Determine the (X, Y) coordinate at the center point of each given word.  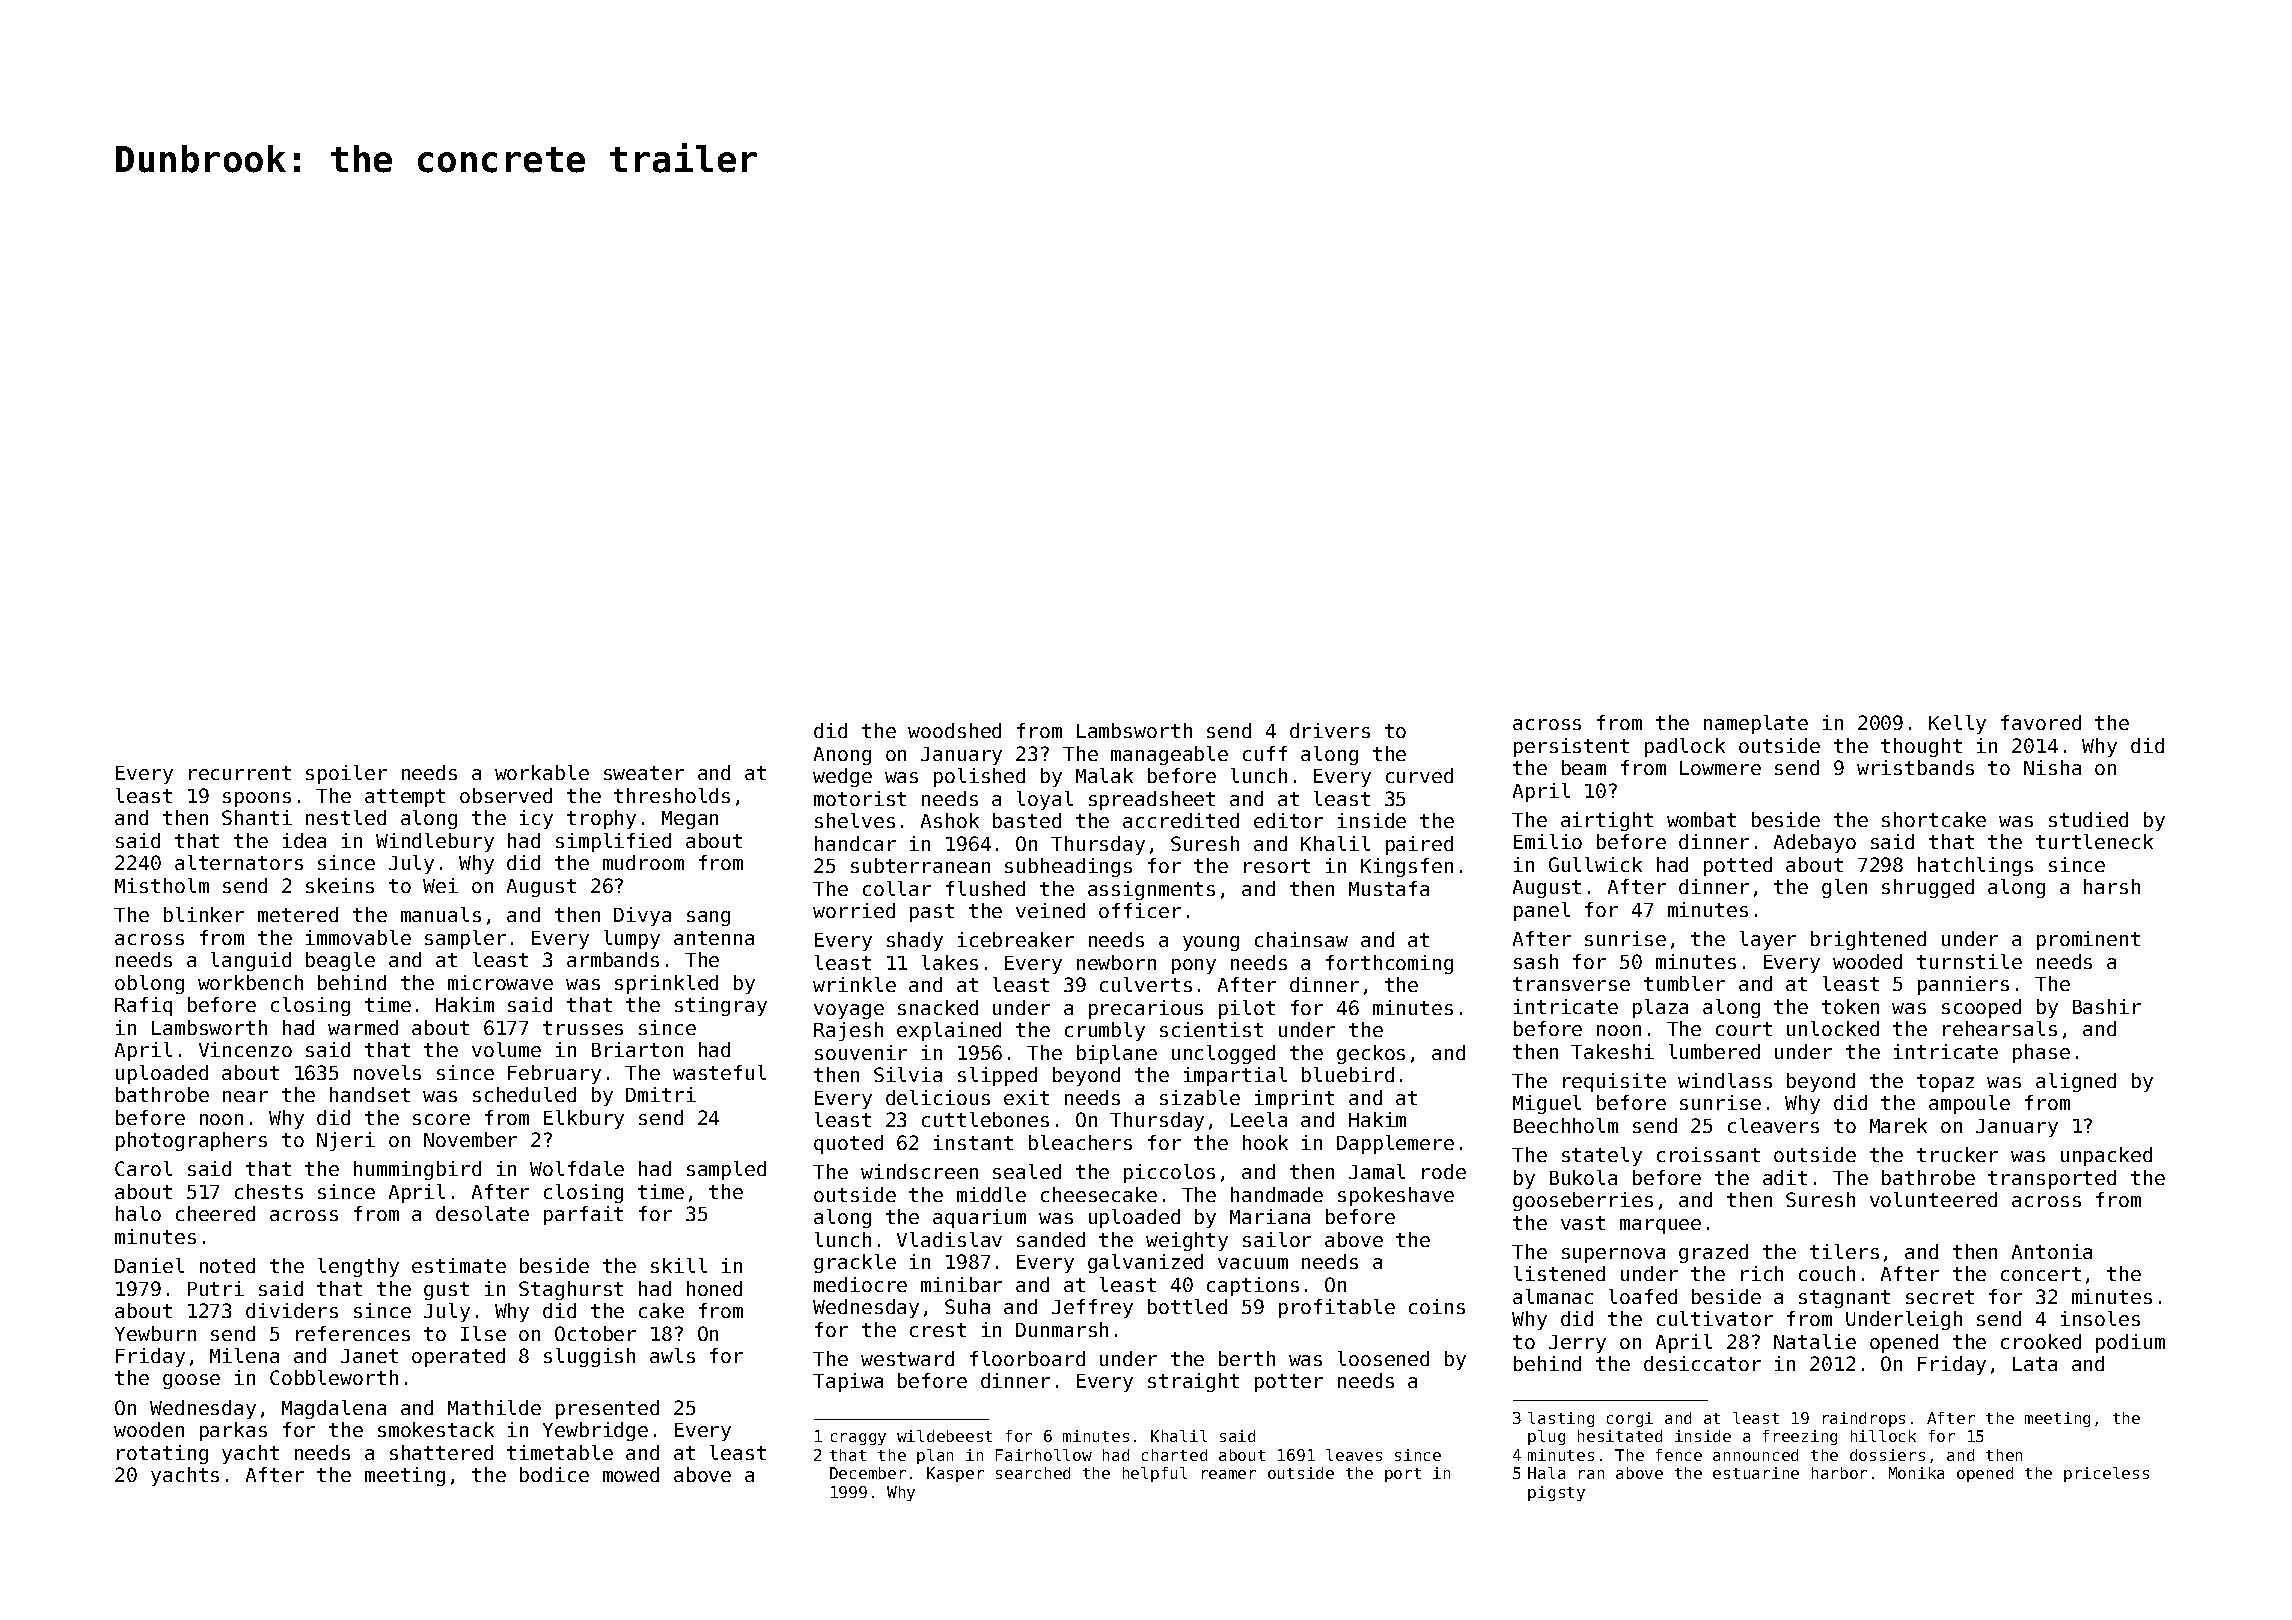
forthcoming (1389, 964)
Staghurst (571, 1290)
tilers (1844, 1251)
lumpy (632, 939)
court (1744, 1029)
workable (542, 772)
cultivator (1715, 1318)
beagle (340, 961)
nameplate (1756, 724)
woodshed (954, 730)
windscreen (919, 1171)
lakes (950, 962)
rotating (162, 1454)
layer (1768, 940)
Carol (143, 1168)
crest (938, 1330)
